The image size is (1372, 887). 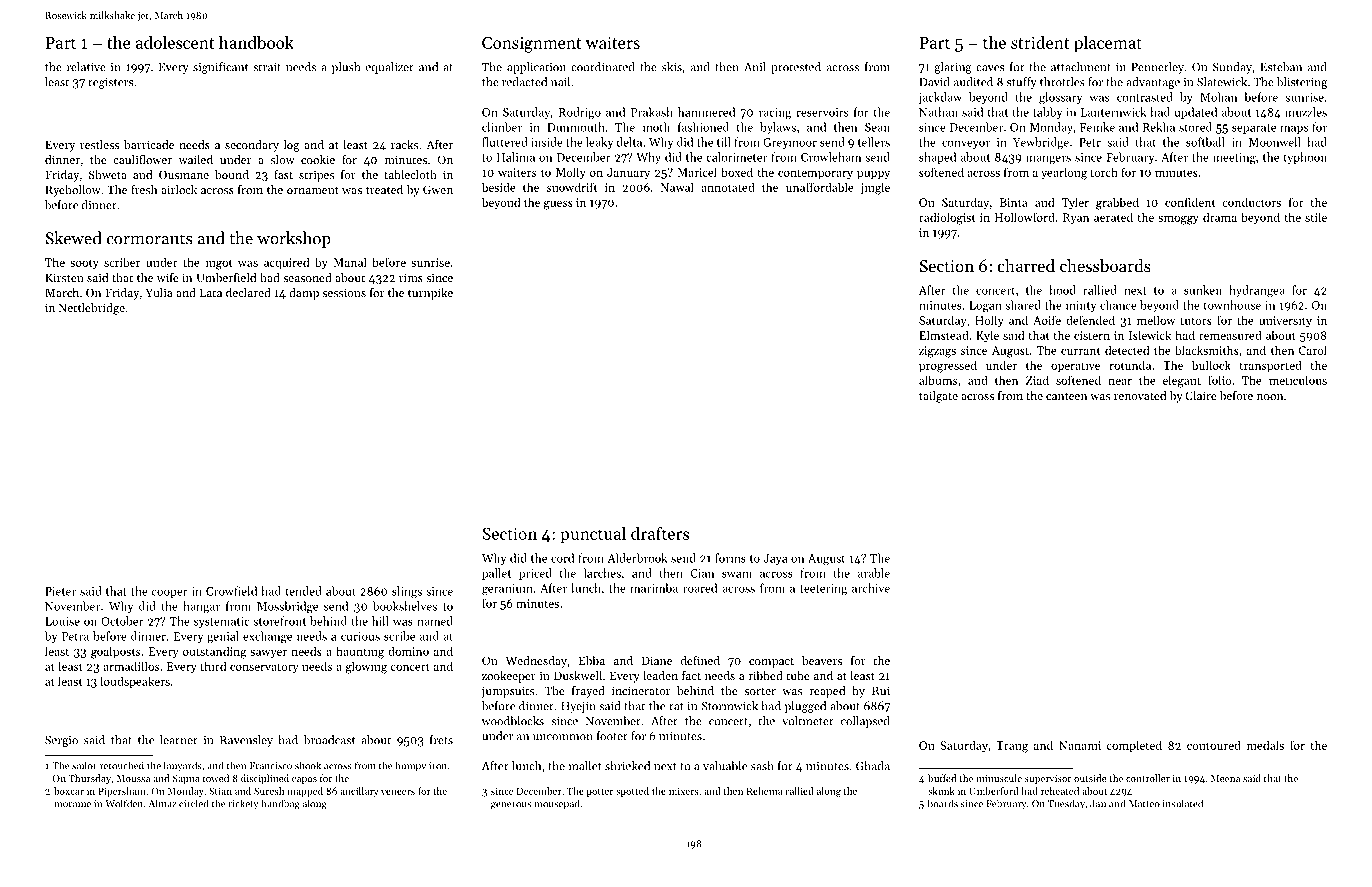 I want to click on Jaya, so click(x=775, y=559).
